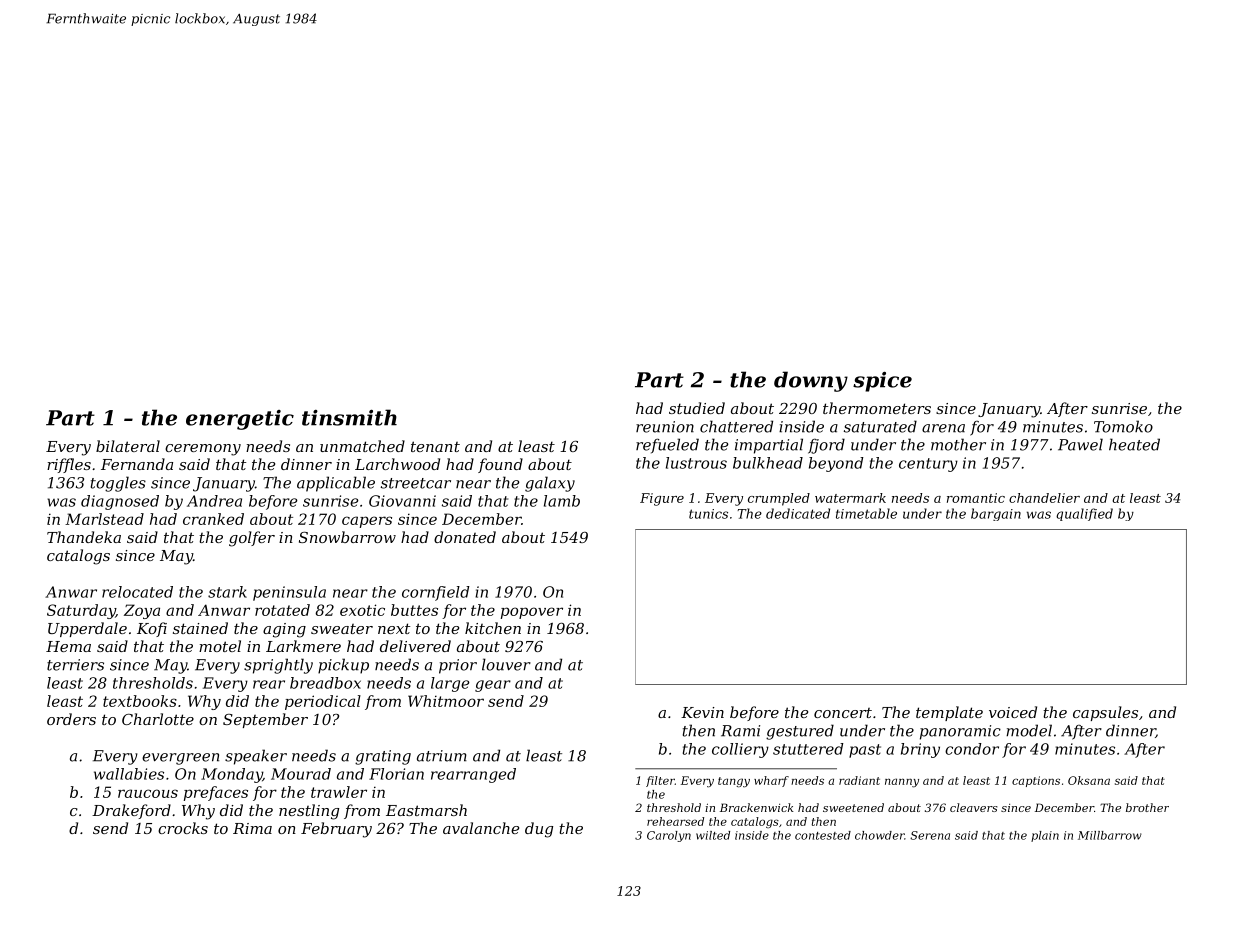  Describe the element at coordinates (142, 611) in the image. I see `Zoya` at that location.
